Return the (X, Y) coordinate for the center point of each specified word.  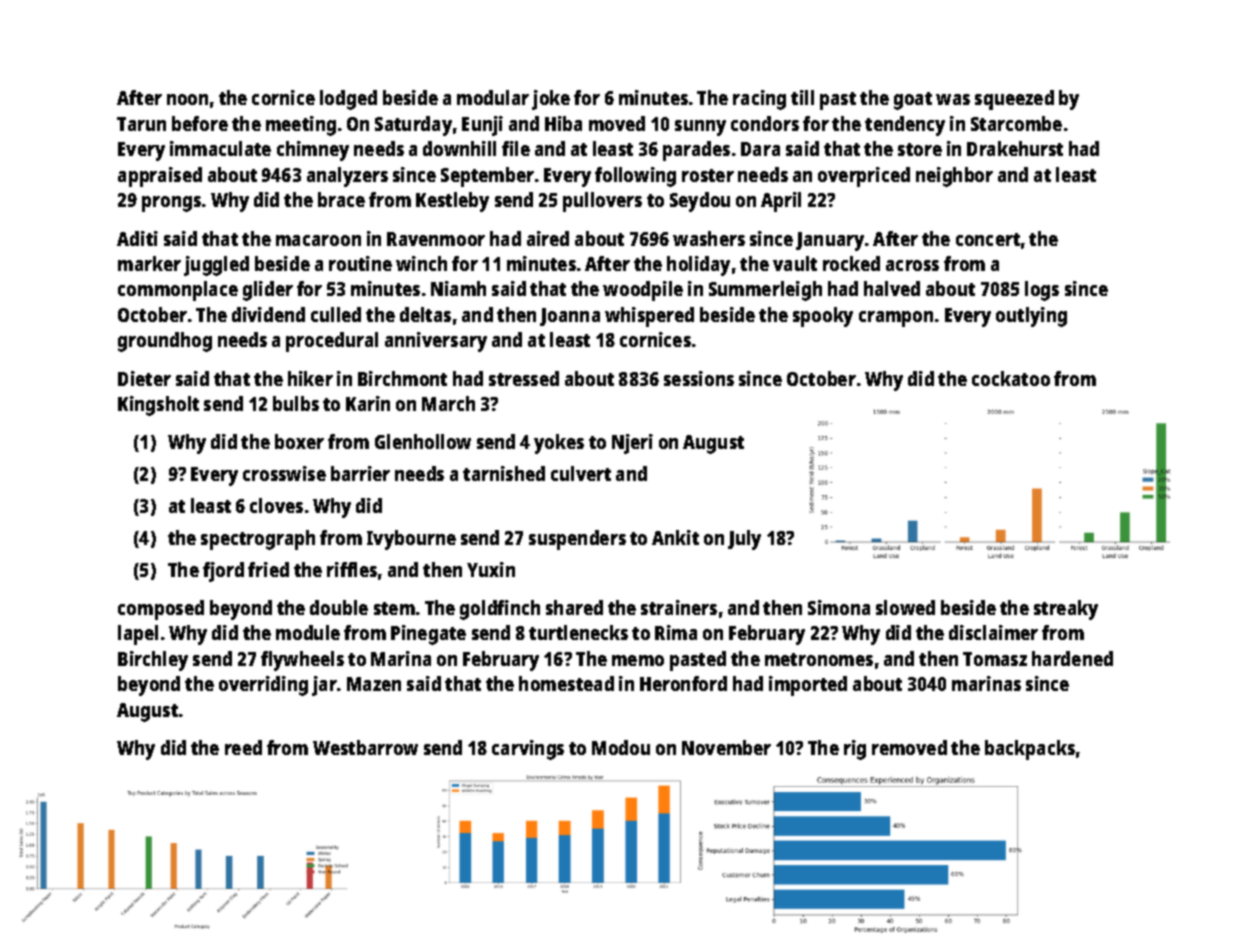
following (635, 177)
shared (574, 607)
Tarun (141, 124)
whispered (649, 317)
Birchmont (402, 378)
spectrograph (258, 540)
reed (243, 747)
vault (795, 263)
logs (1042, 291)
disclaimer (993, 632)
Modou (621, 747)
